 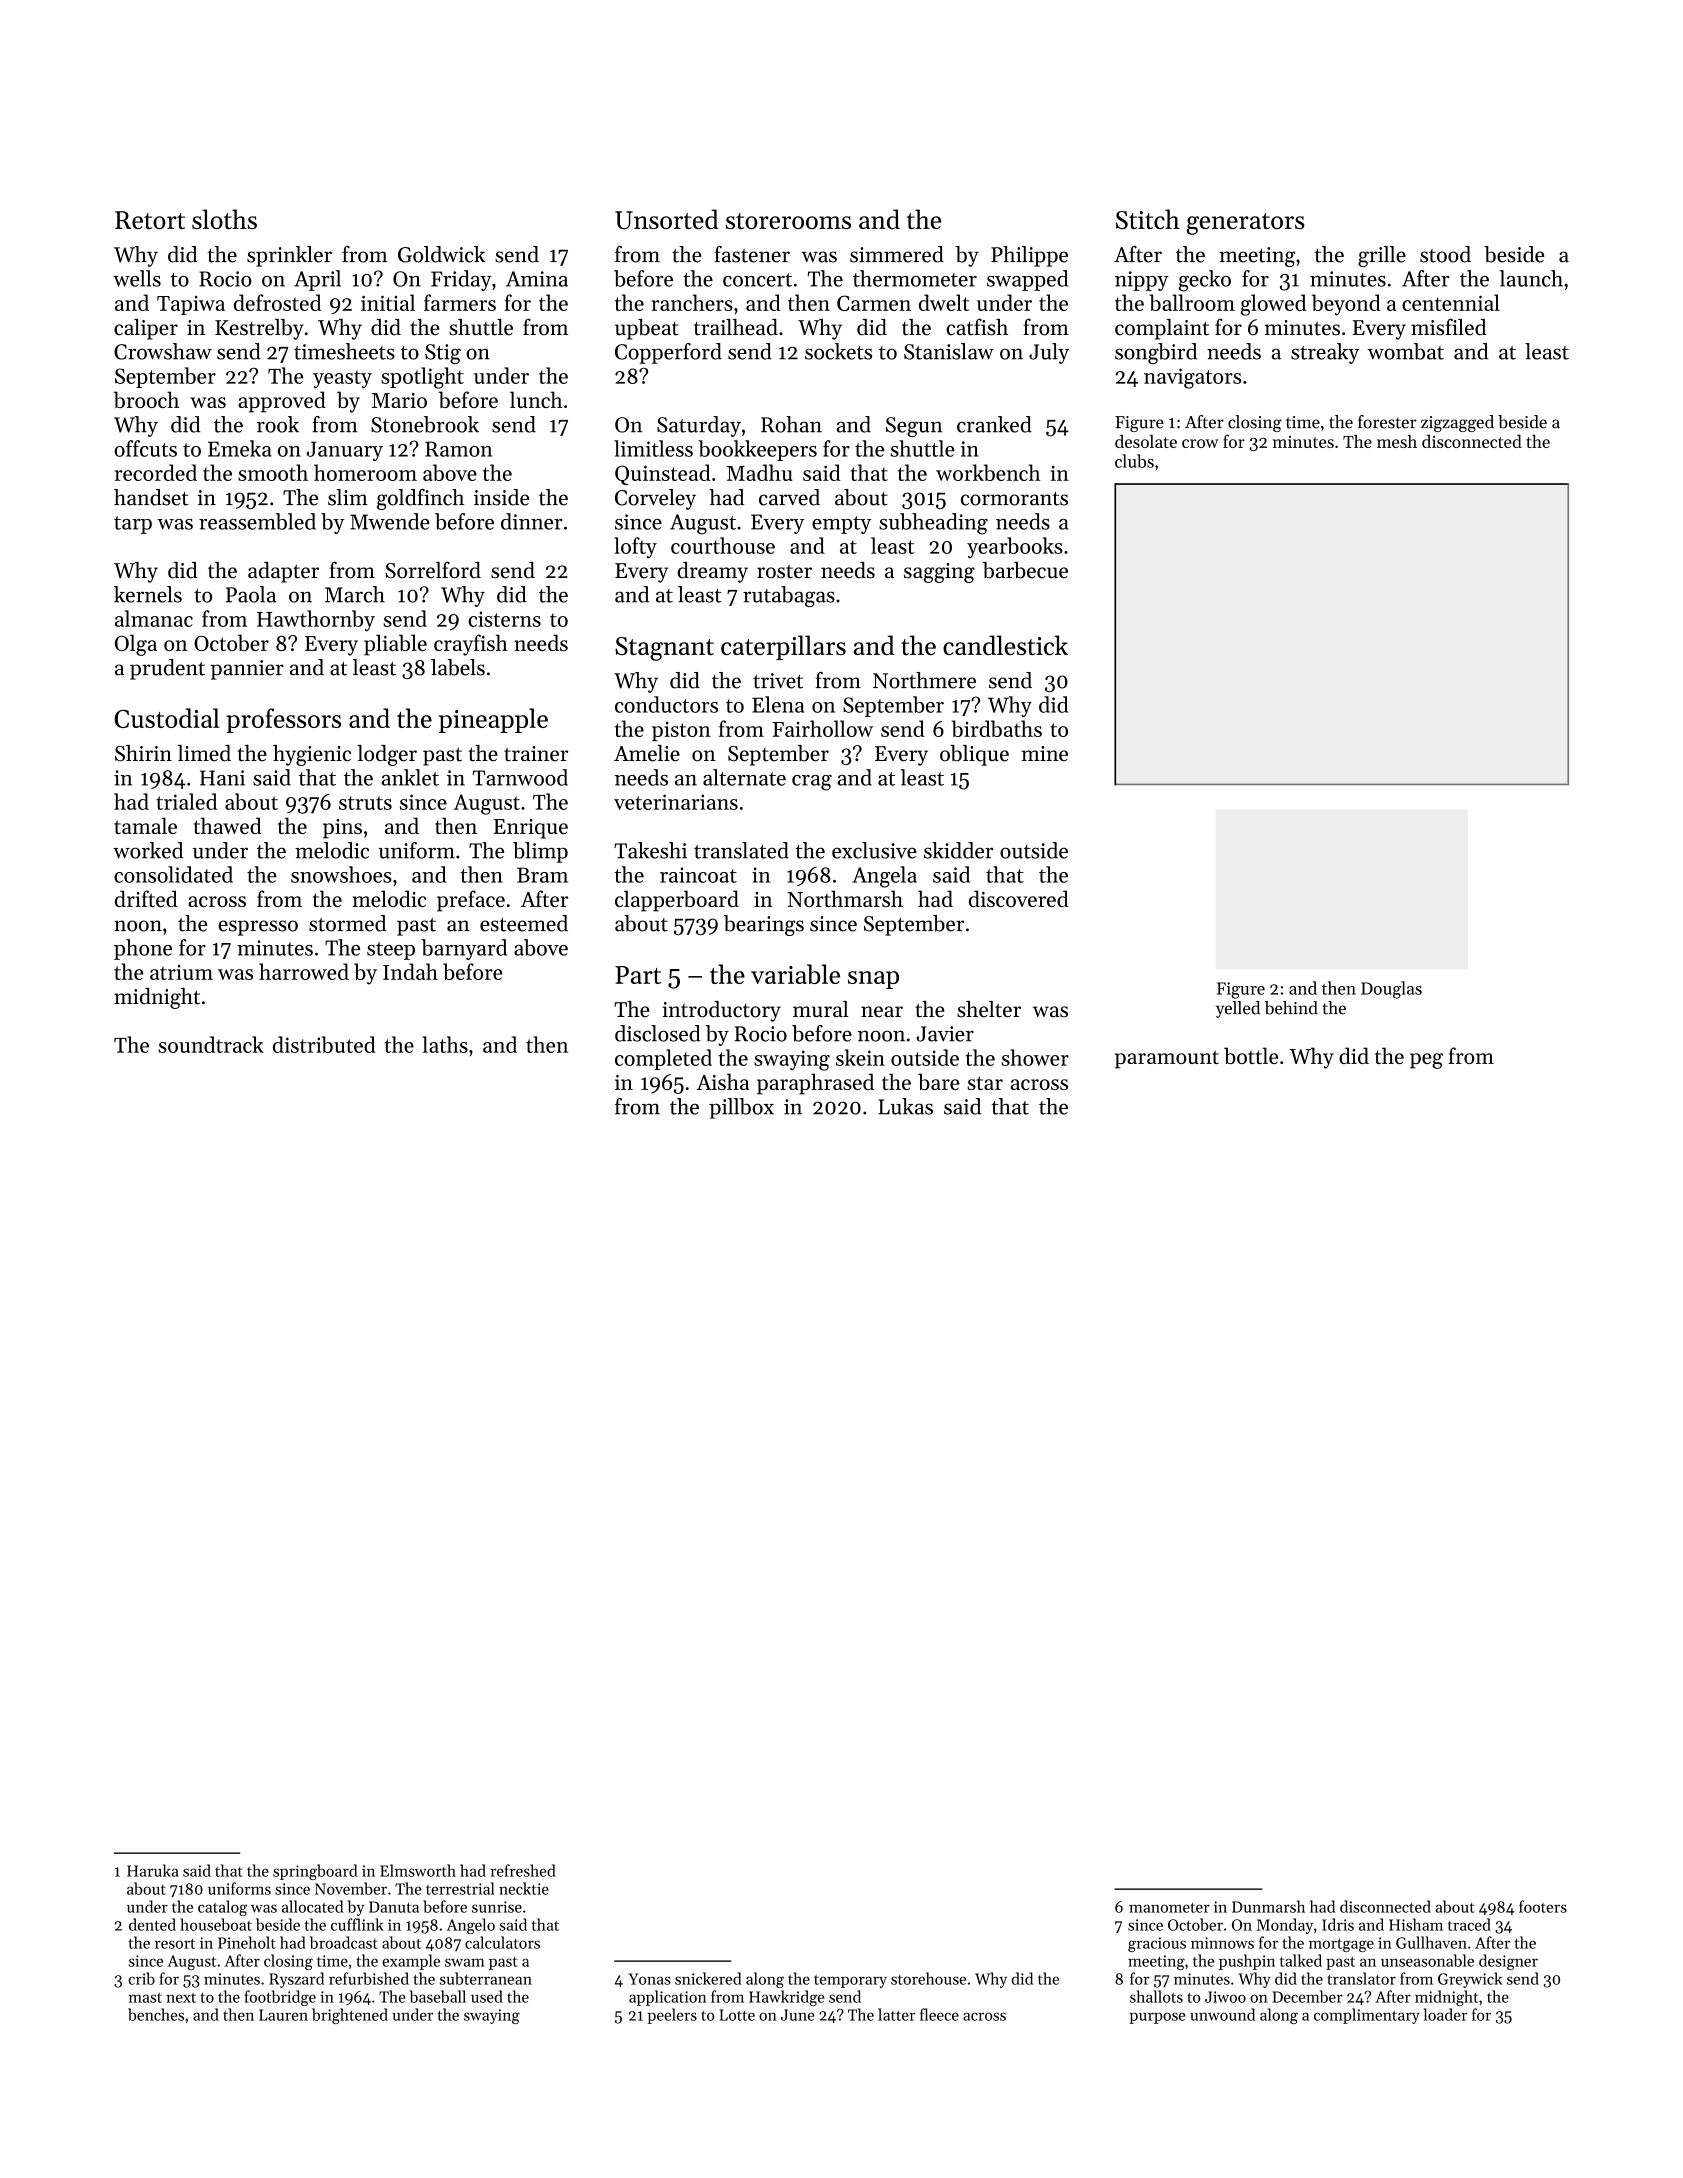 I want to click on Retort, so click(x=150, y=220).
